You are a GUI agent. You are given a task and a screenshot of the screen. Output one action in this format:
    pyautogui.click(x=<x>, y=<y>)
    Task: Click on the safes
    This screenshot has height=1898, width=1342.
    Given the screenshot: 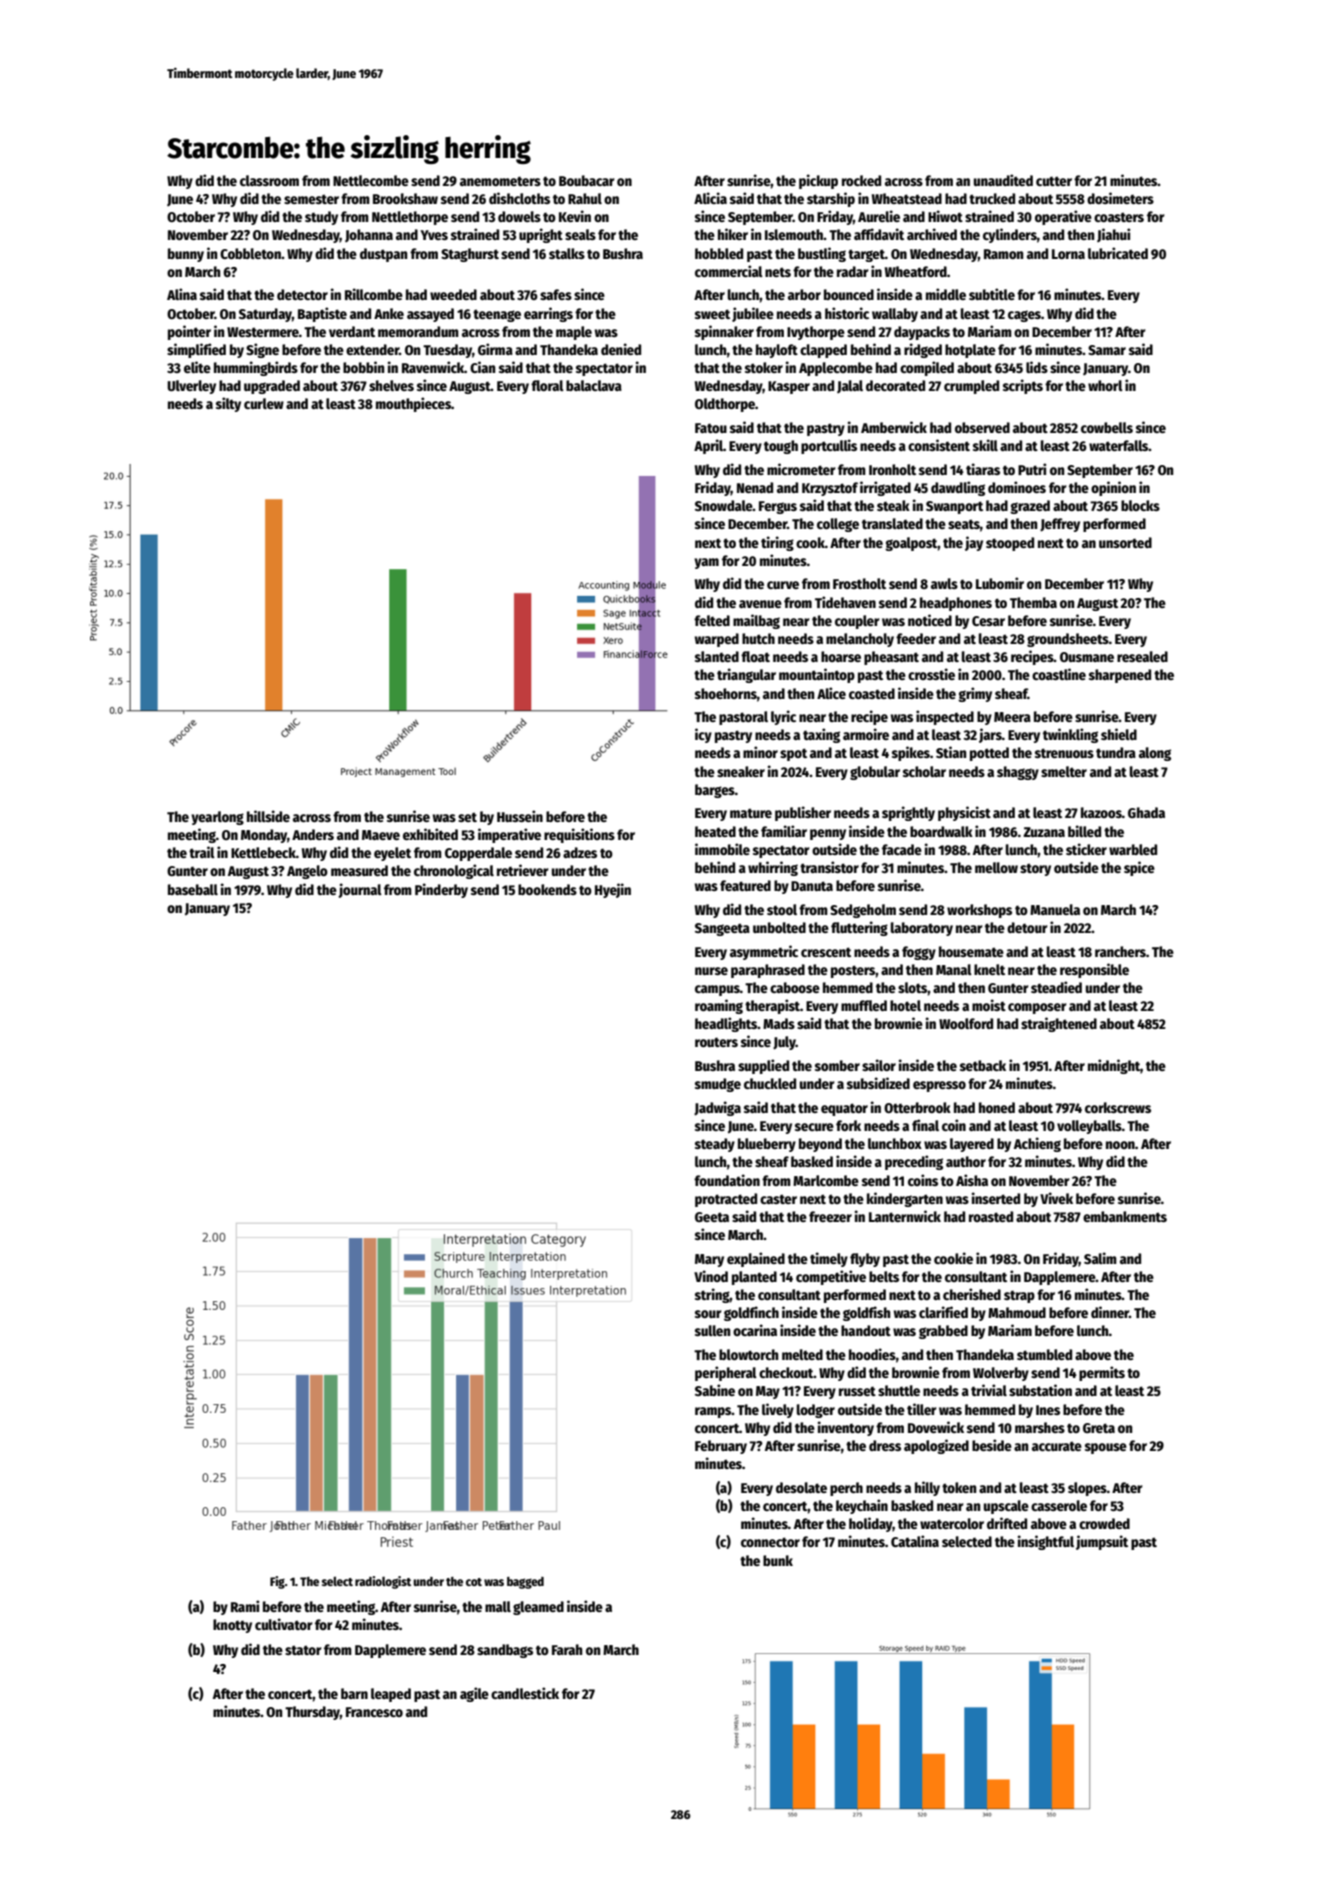 What is the action you would take?
    pyautogui.click(x=556, y=294)
